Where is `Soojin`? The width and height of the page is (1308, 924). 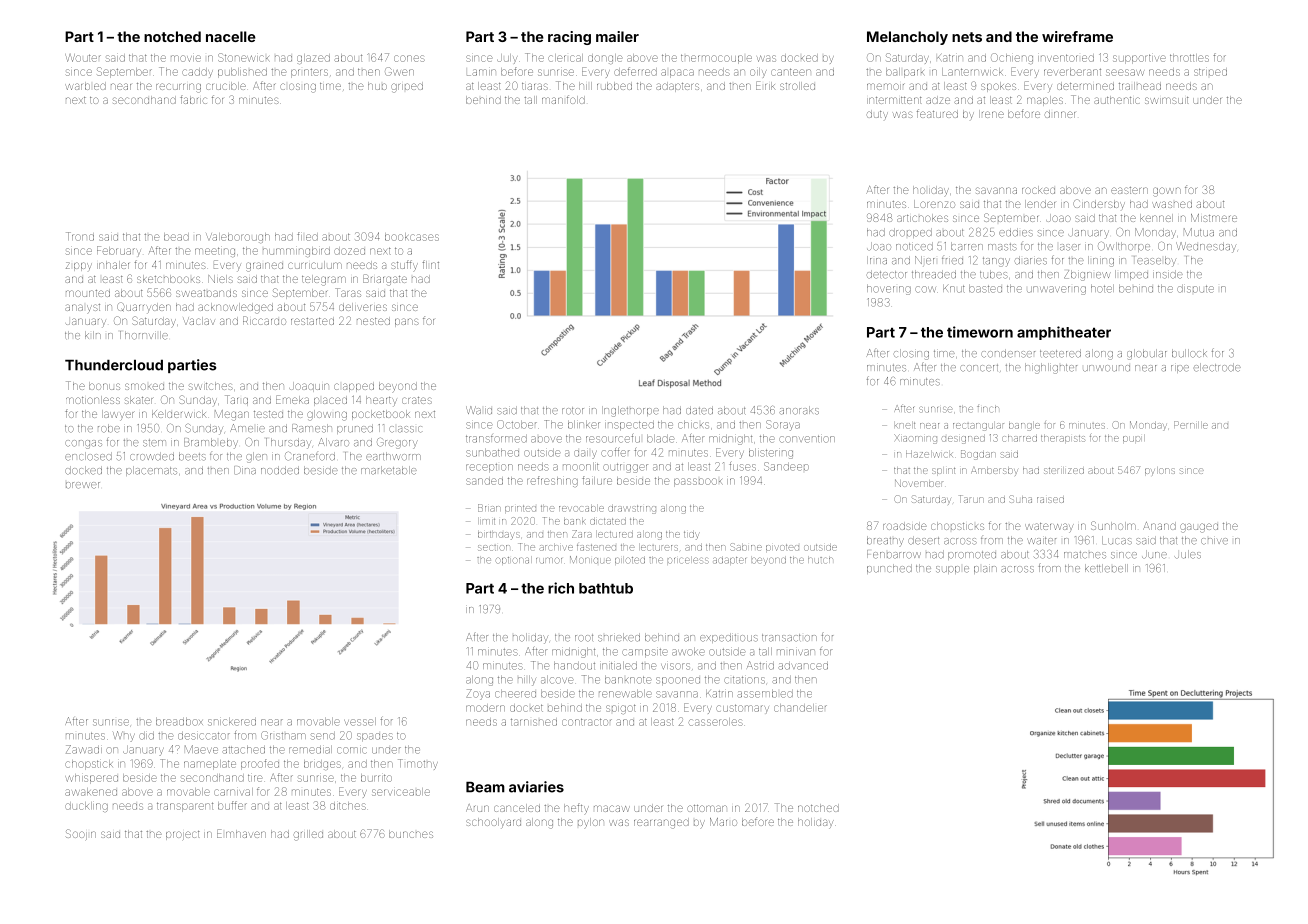
Soojin is located at coordinates (81, 834).
